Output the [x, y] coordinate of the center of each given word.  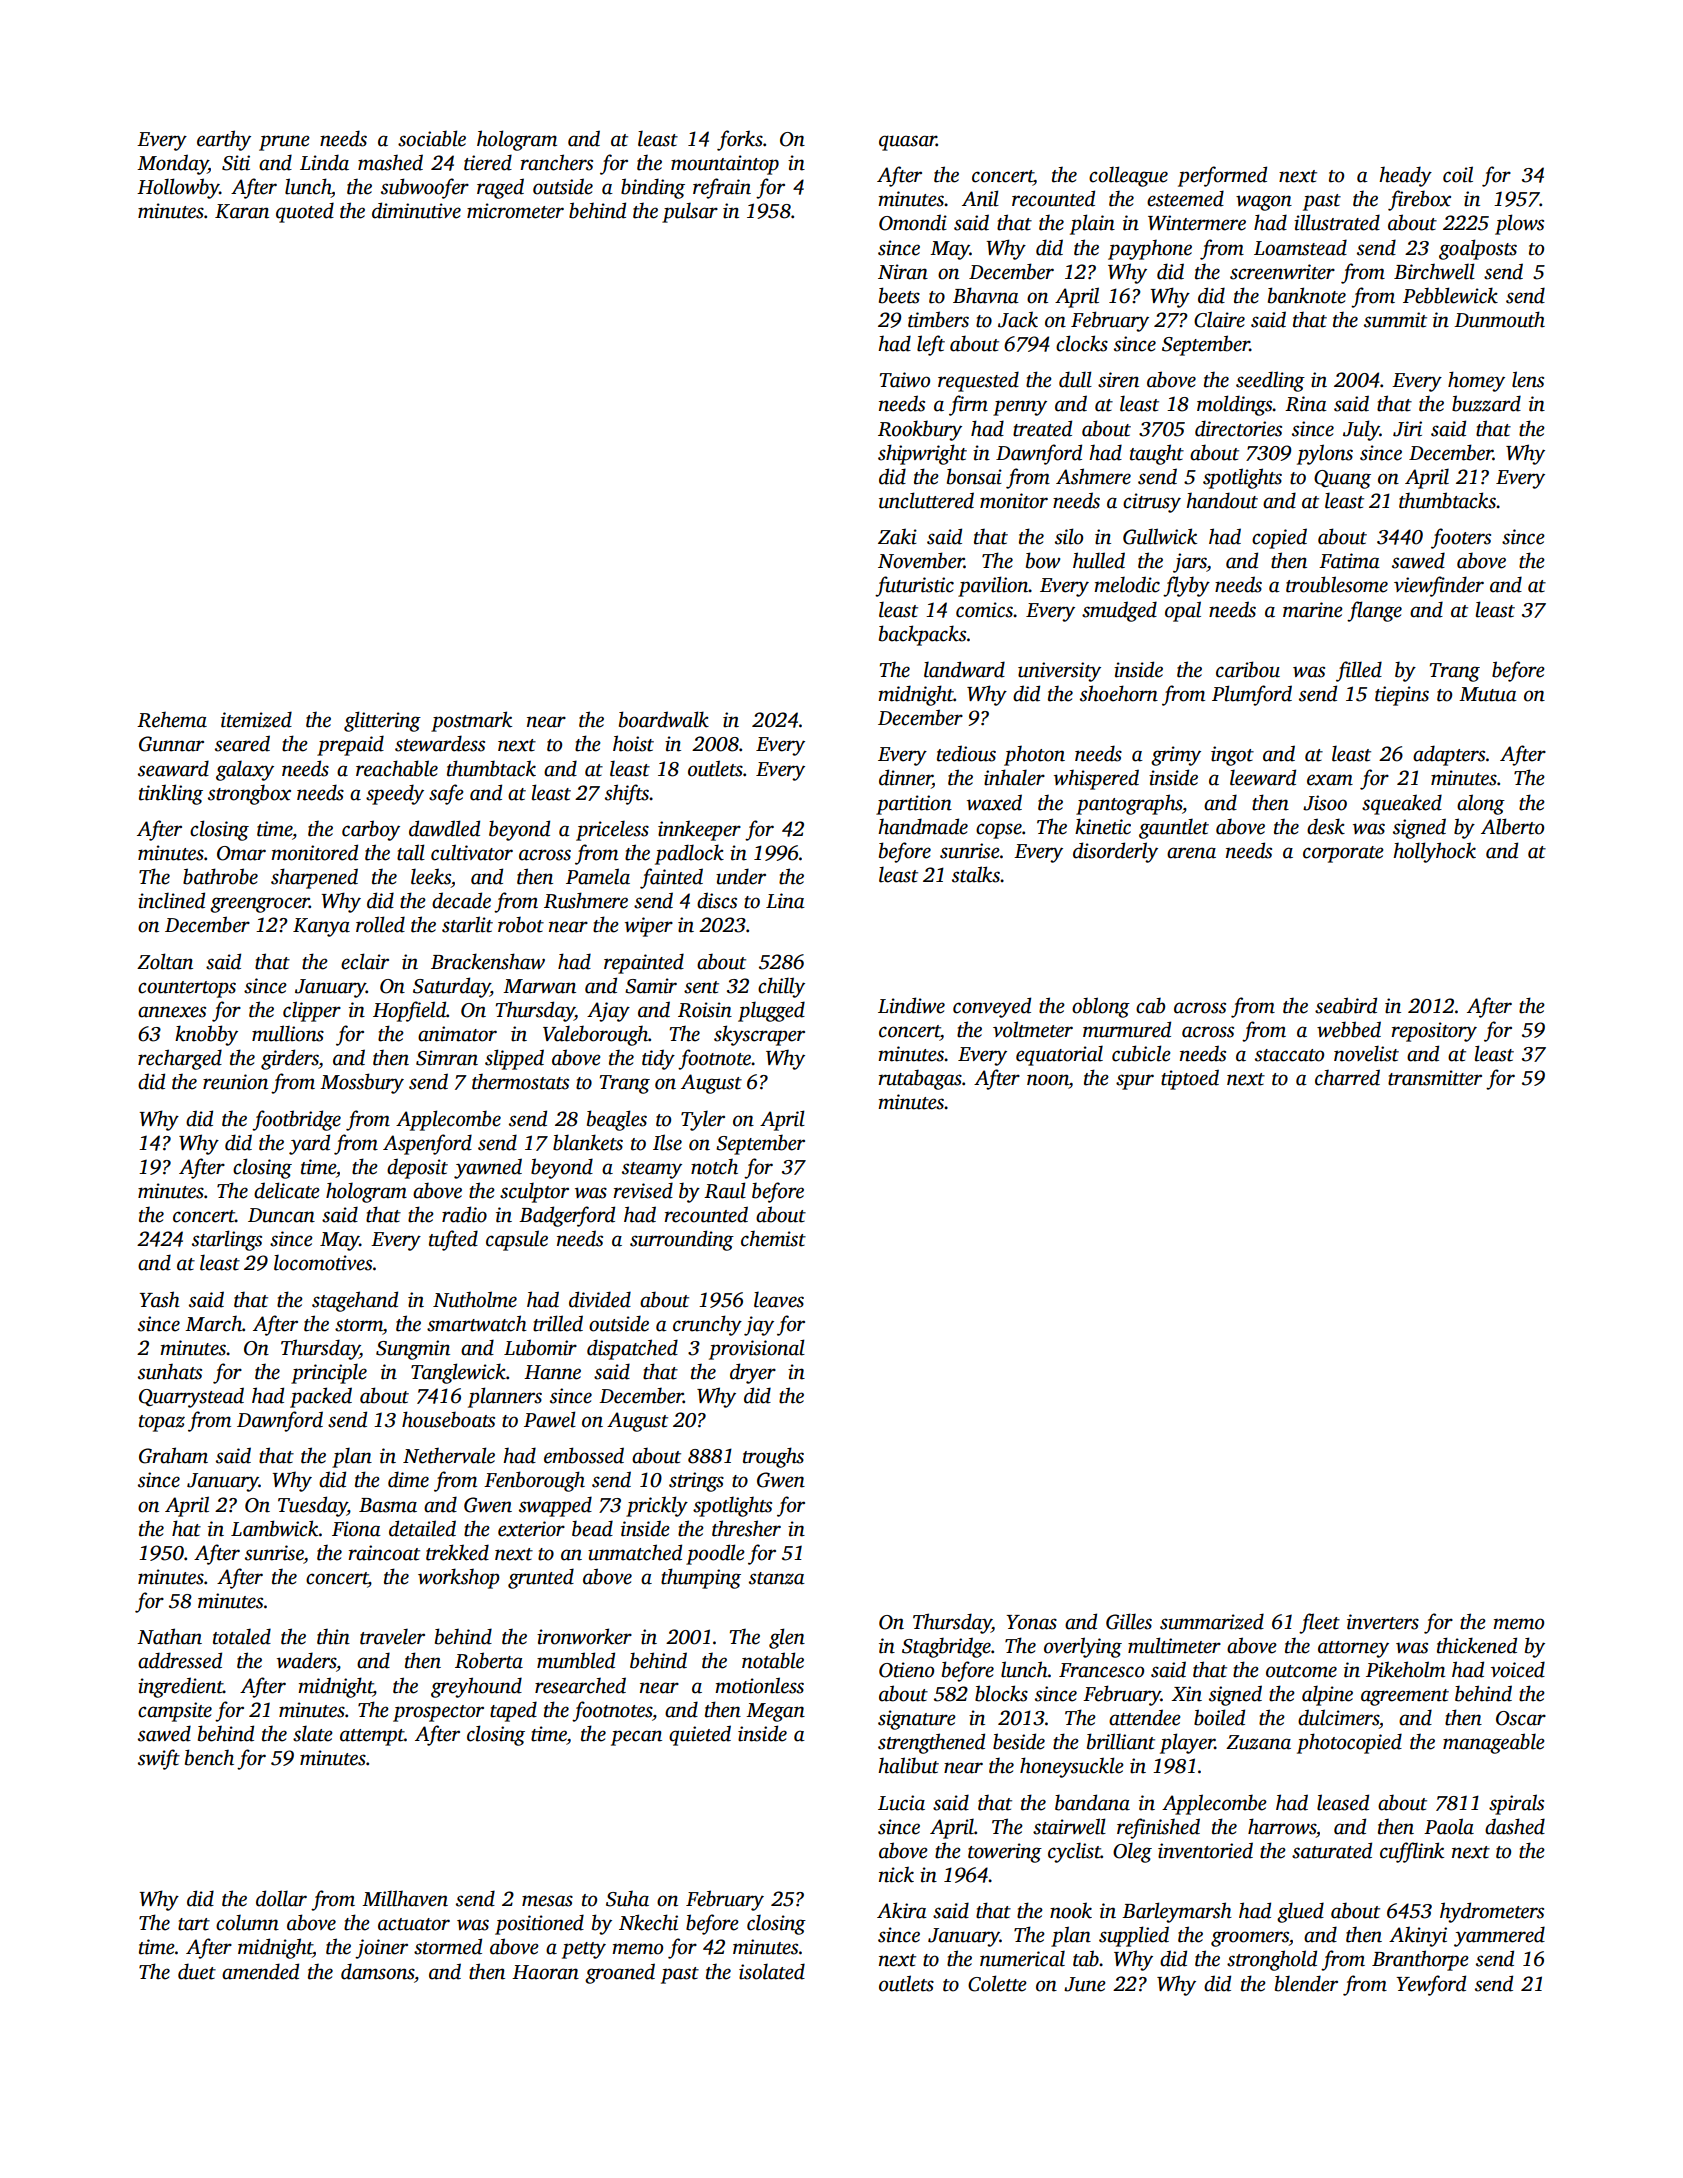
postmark [471, 721]
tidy [658, 1059]
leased [1343, 1802]
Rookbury [920, 430]
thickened [1477, 1645]
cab [1150, 1005]
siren [1118, 380]
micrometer [515, 211]
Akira [902, 1910]
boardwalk [664, 719]
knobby [206, 1035]
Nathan [169, 1636]
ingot [1232, 756]
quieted [700, 1735]
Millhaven [405, 1898]
